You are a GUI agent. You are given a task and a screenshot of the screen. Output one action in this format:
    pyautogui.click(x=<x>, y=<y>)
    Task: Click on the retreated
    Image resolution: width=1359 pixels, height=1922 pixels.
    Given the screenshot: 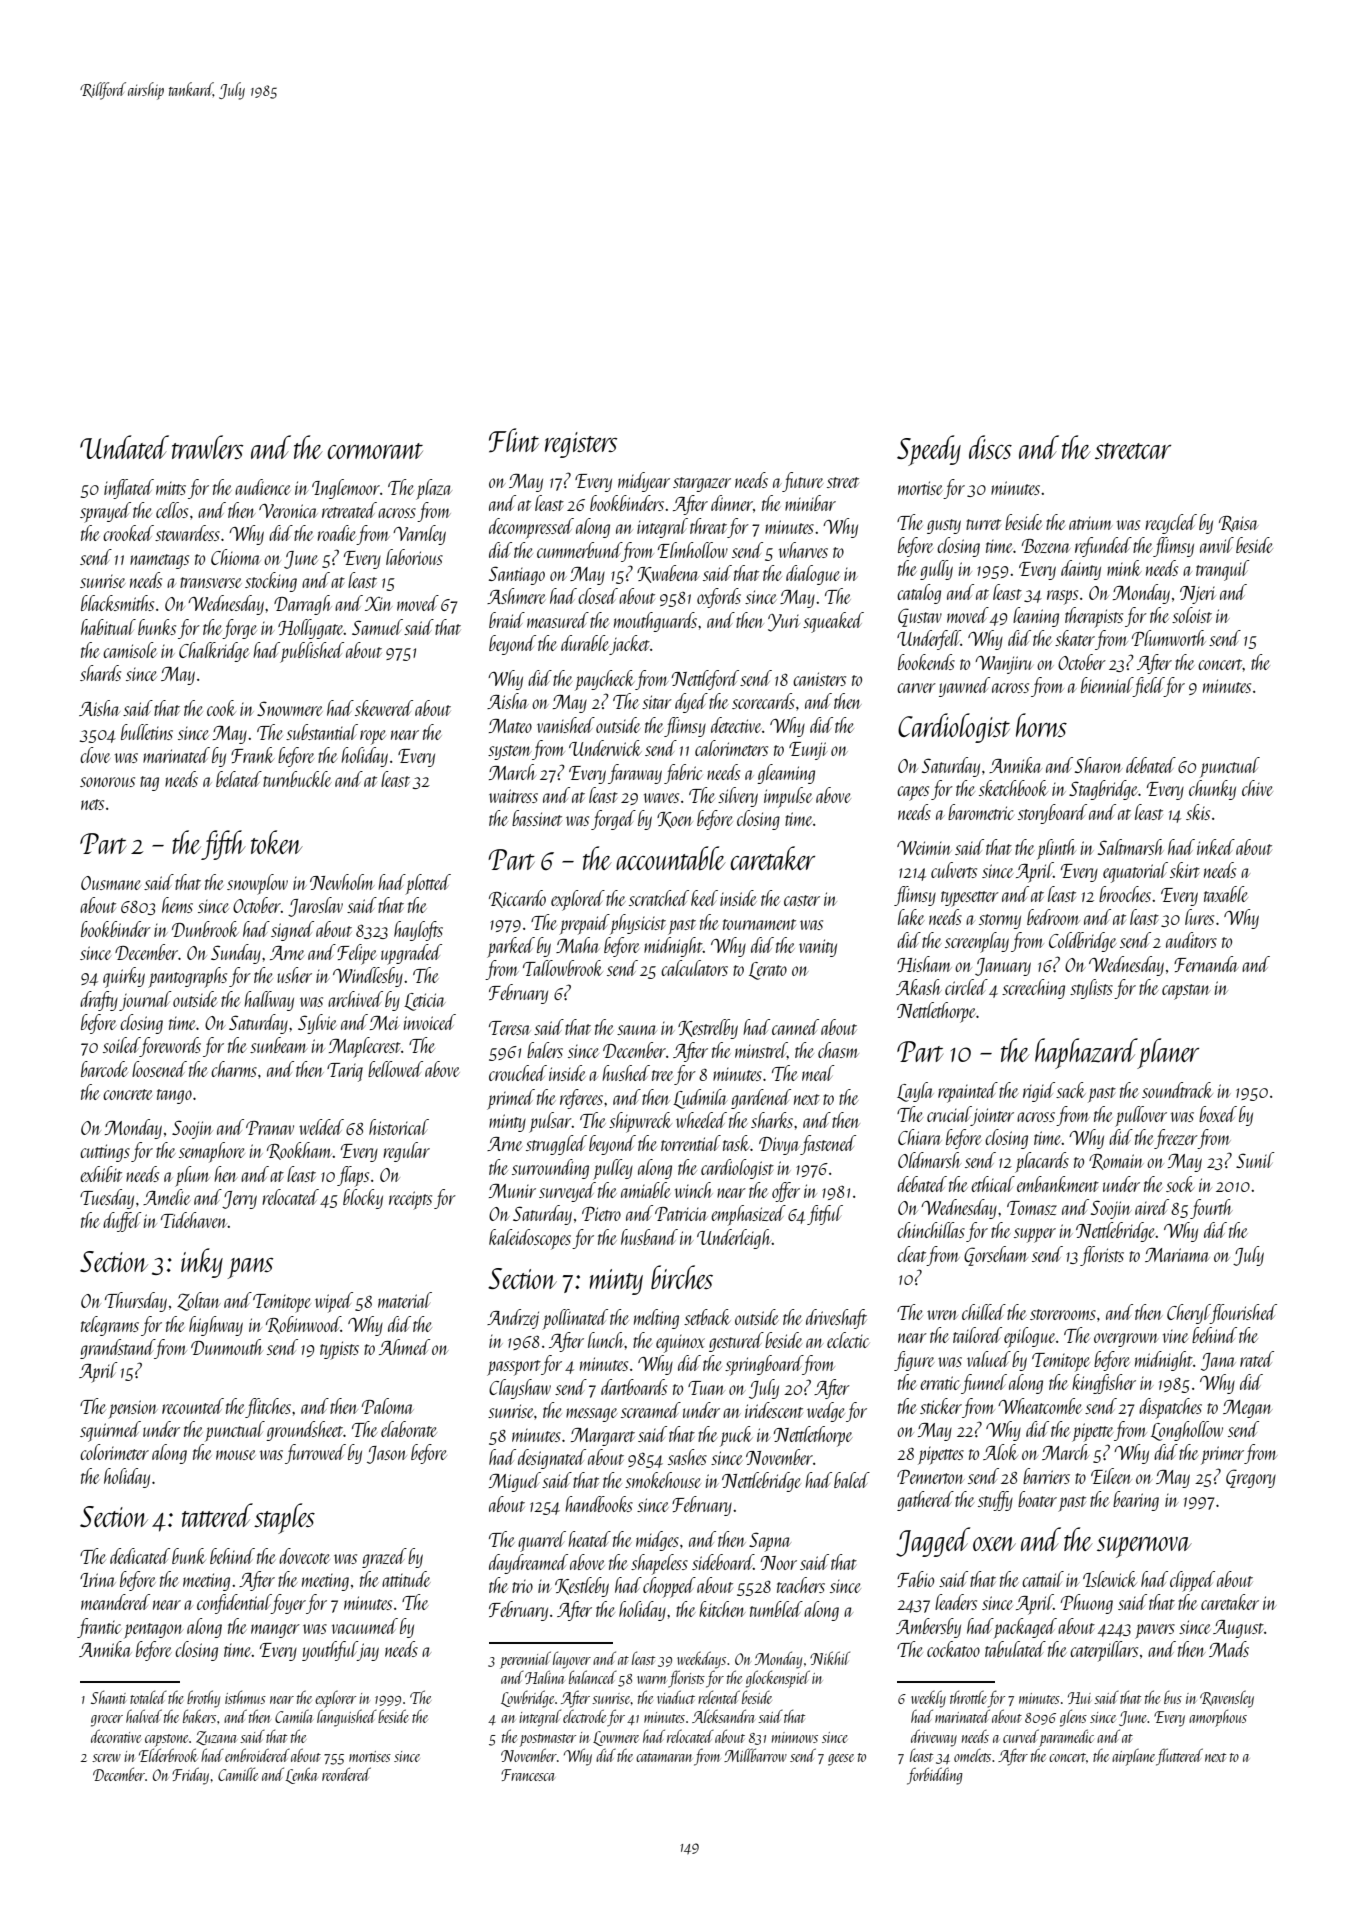 What is the action you would take?
    pyautogui.click(x=349, y=510)
